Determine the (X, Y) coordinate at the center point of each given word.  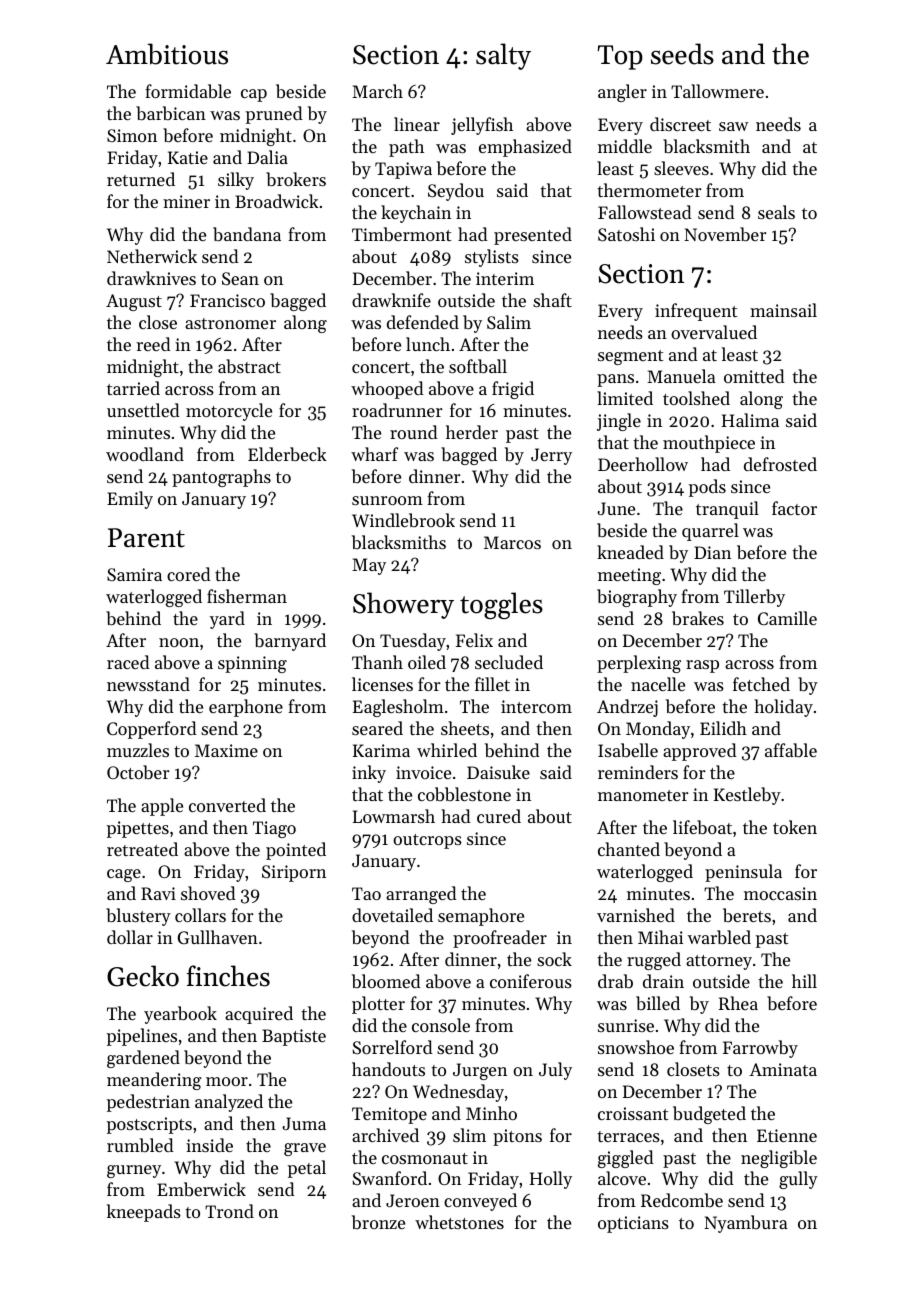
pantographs (221, 478)
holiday (783, 708)
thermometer (649, 190)
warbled (719, 937)
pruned (274, 115)
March (377, 91)
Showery (403, 605)
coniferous (531, 981)
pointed (296, 851)
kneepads (144, 1213)
